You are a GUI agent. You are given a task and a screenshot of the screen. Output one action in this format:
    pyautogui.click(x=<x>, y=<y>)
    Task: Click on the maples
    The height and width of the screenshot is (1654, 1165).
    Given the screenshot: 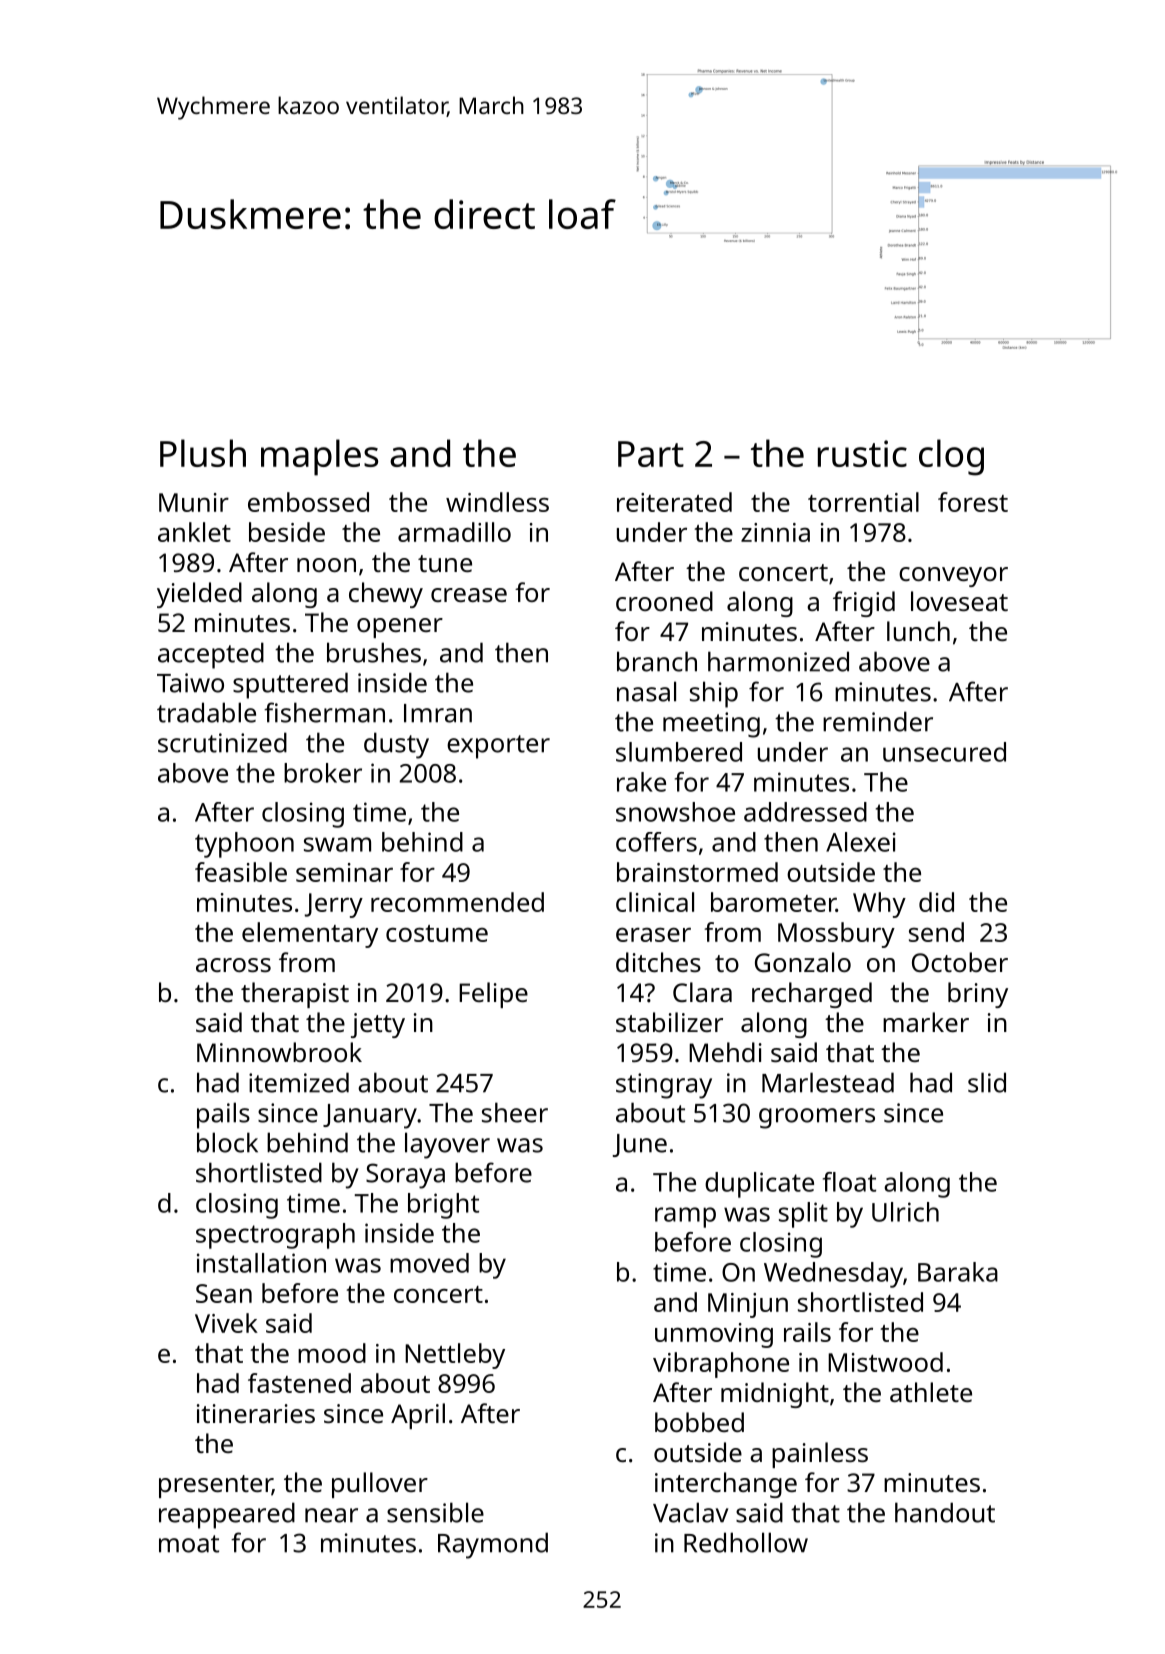 What is the action you would take?
    pyautogui.click(x=319, y=457)
